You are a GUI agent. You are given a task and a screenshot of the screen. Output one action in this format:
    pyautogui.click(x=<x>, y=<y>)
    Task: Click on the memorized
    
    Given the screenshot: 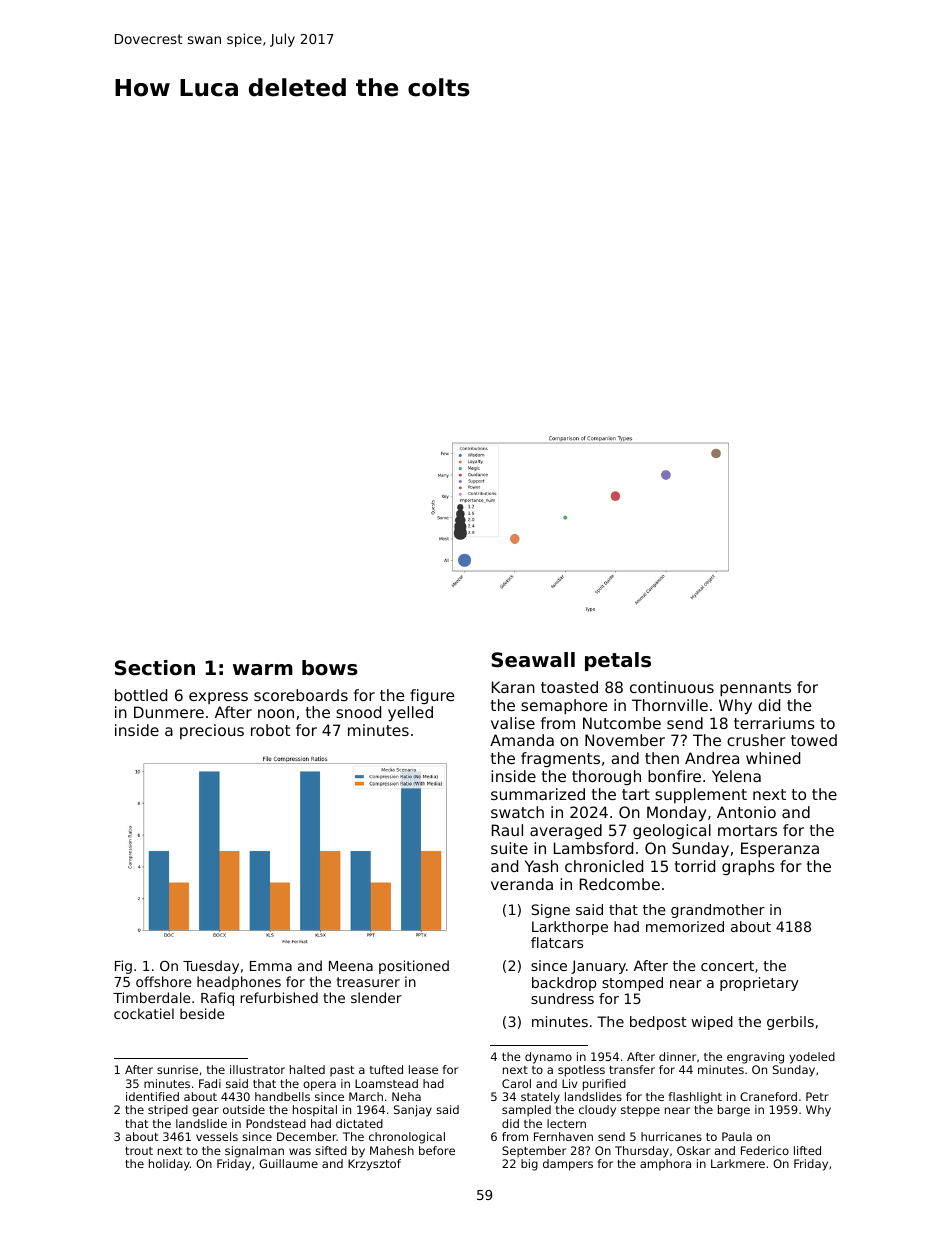 What is the action you would take?
    pyautogui.click(x=685, y=926)
